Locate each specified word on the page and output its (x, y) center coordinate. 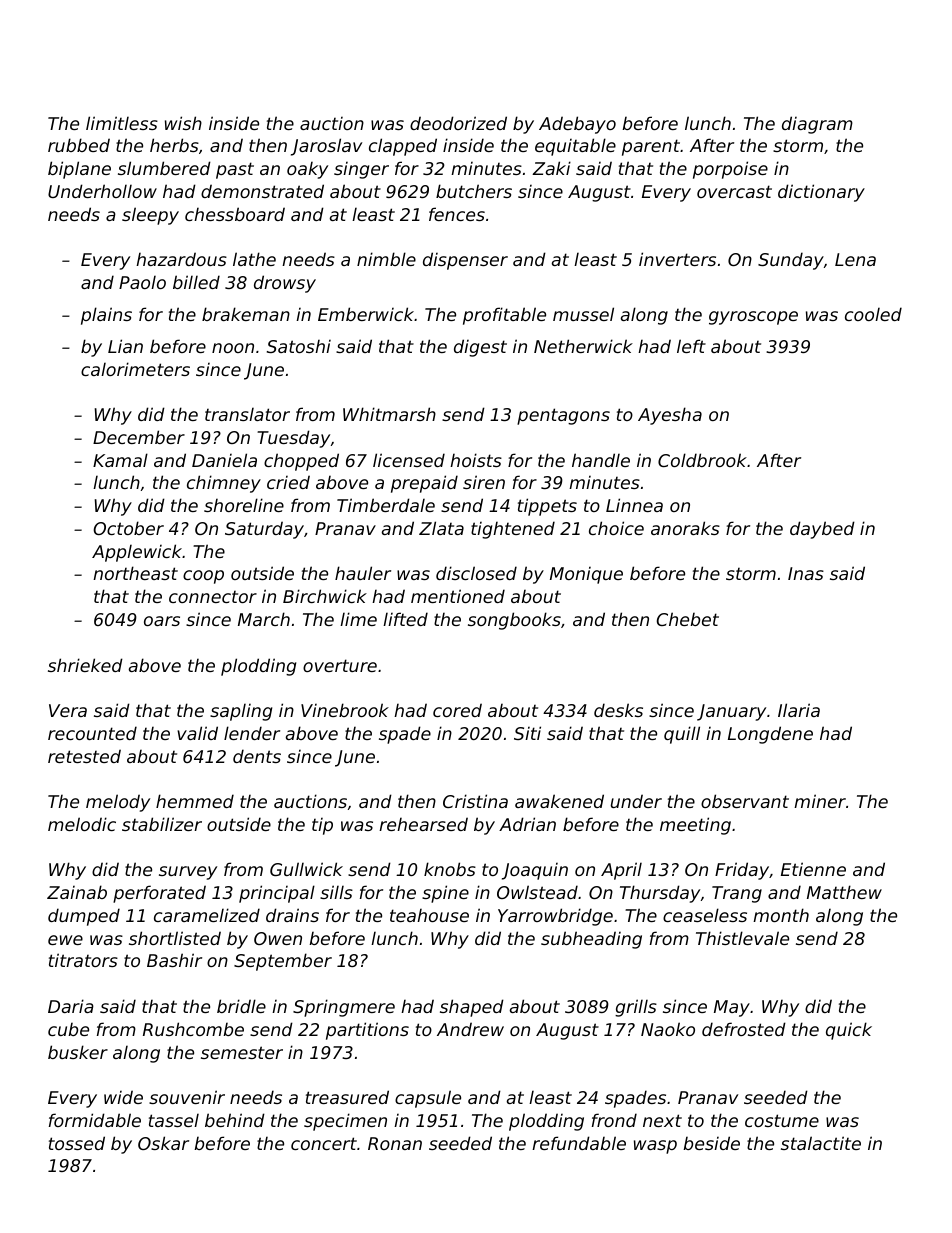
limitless (122, 123)
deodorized (458, 123)
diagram (817, 125)
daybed (822, 530)
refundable (579, 1143)
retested (84, 756)
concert (324, 1143)
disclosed (476, 573)
